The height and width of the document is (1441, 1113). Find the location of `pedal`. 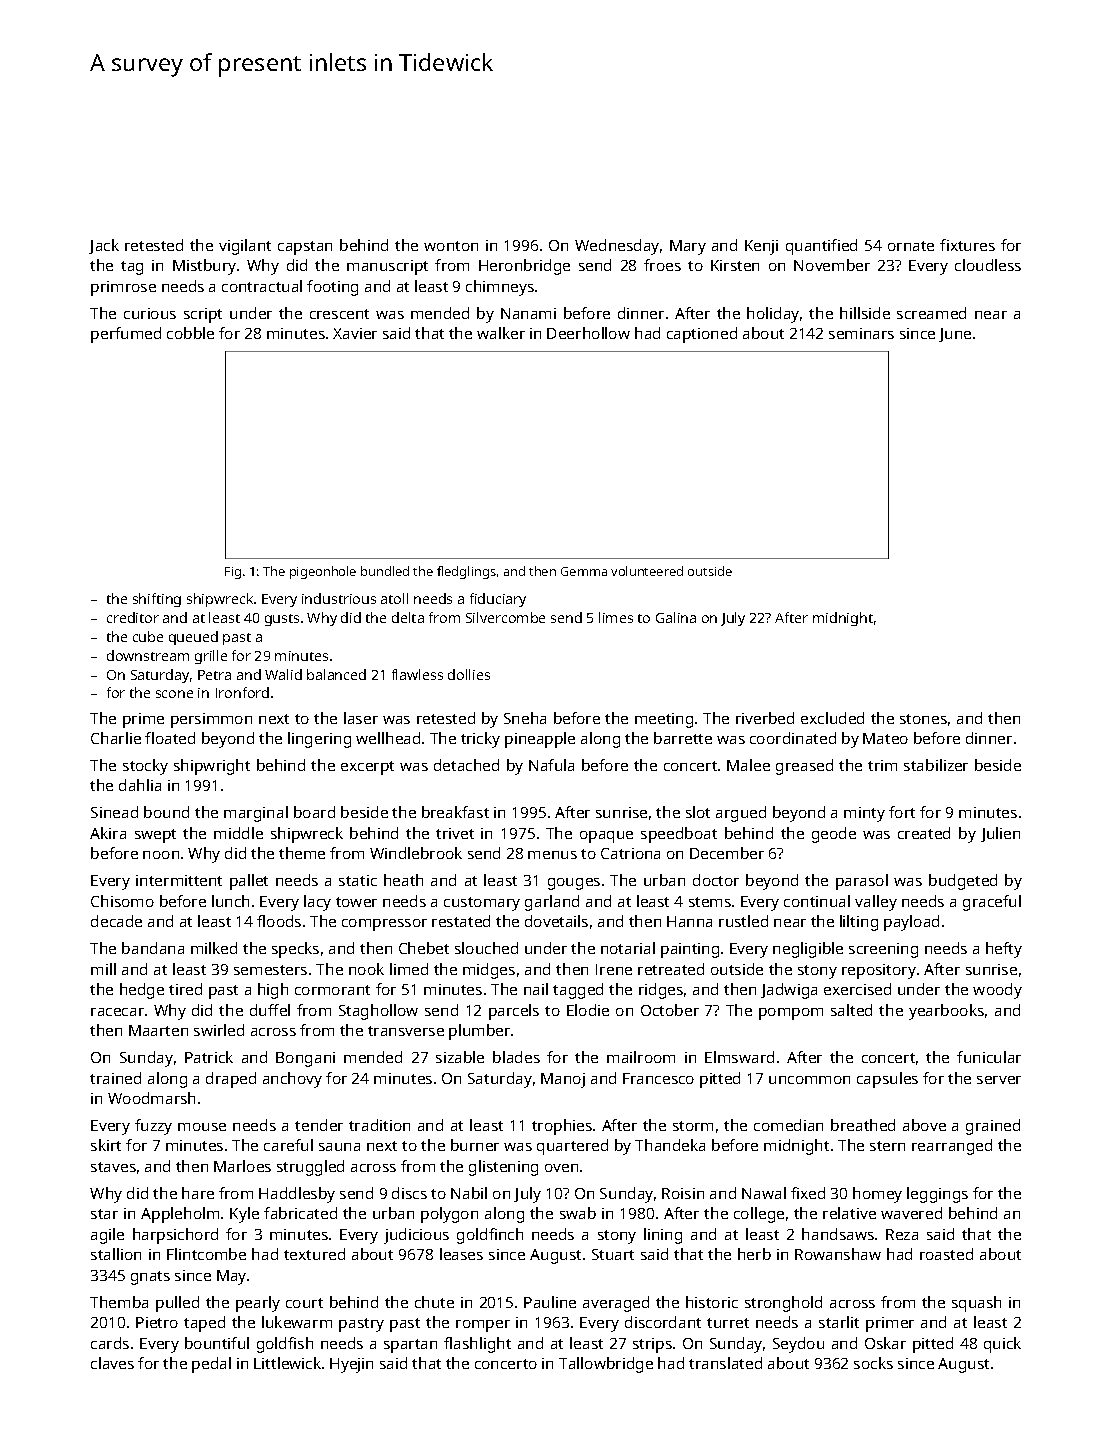

pedal is located at coordinates (211, 1365).
